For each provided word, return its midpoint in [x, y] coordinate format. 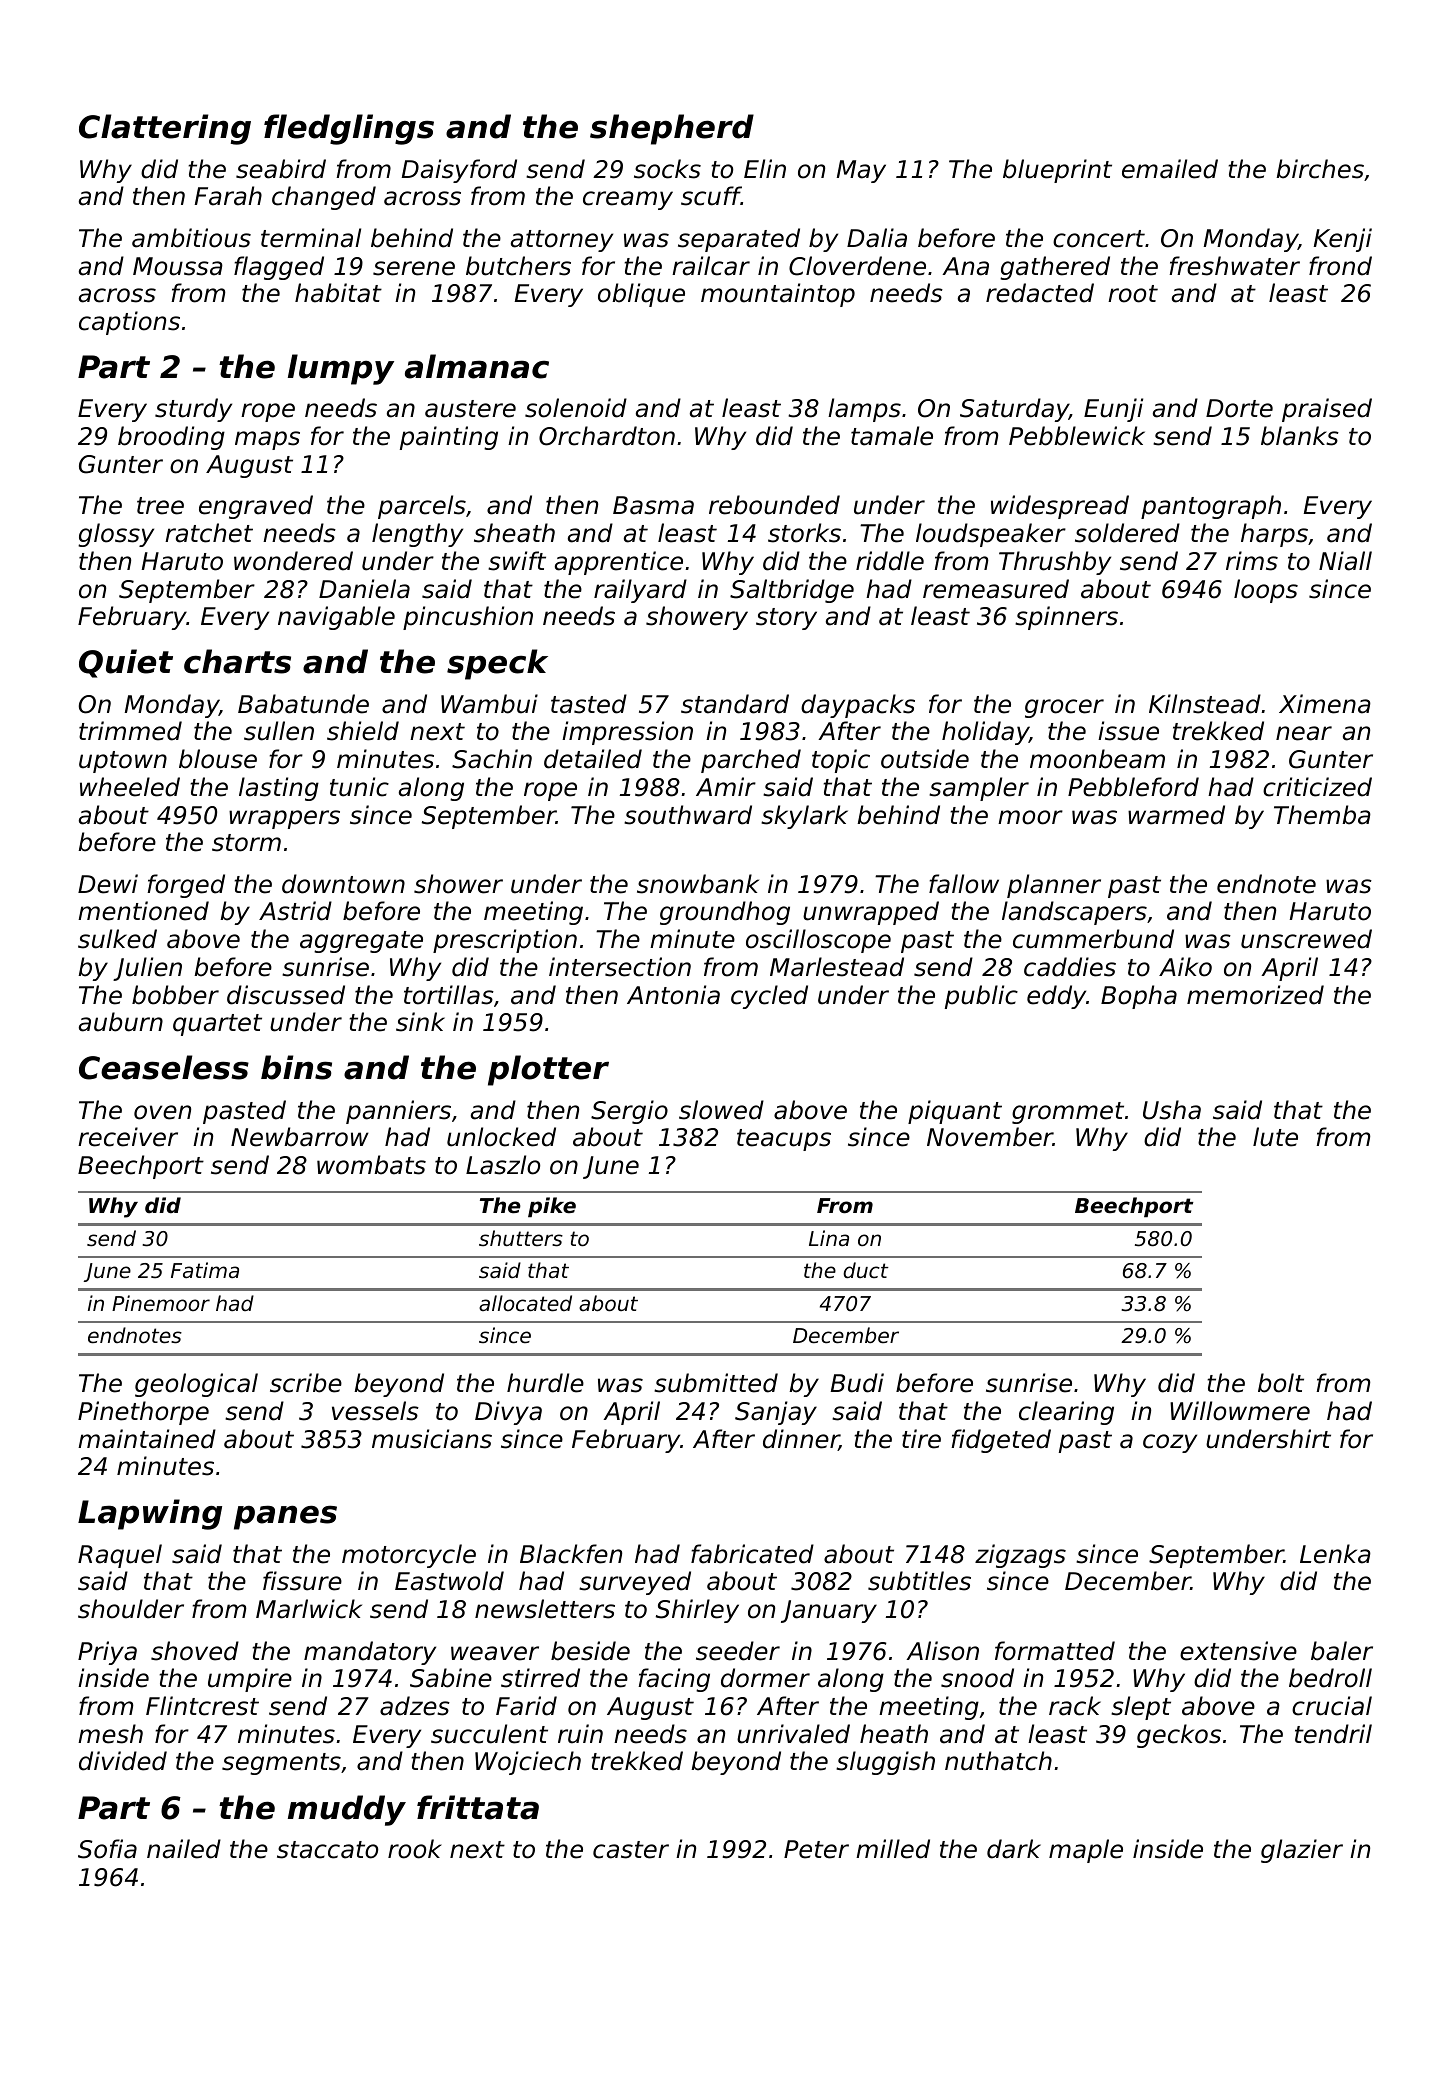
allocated [525, 1303]
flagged [279, 268]
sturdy [193, 410]
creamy [628, 200]
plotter [548, 1070]
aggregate [361, 942]
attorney [562, 241]
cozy [1170, 1443]
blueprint [1057, 171]
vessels [375, 1411]
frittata [478, 1807]
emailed [1170, 169]
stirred [540, 1678]
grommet [1068, 1113]
